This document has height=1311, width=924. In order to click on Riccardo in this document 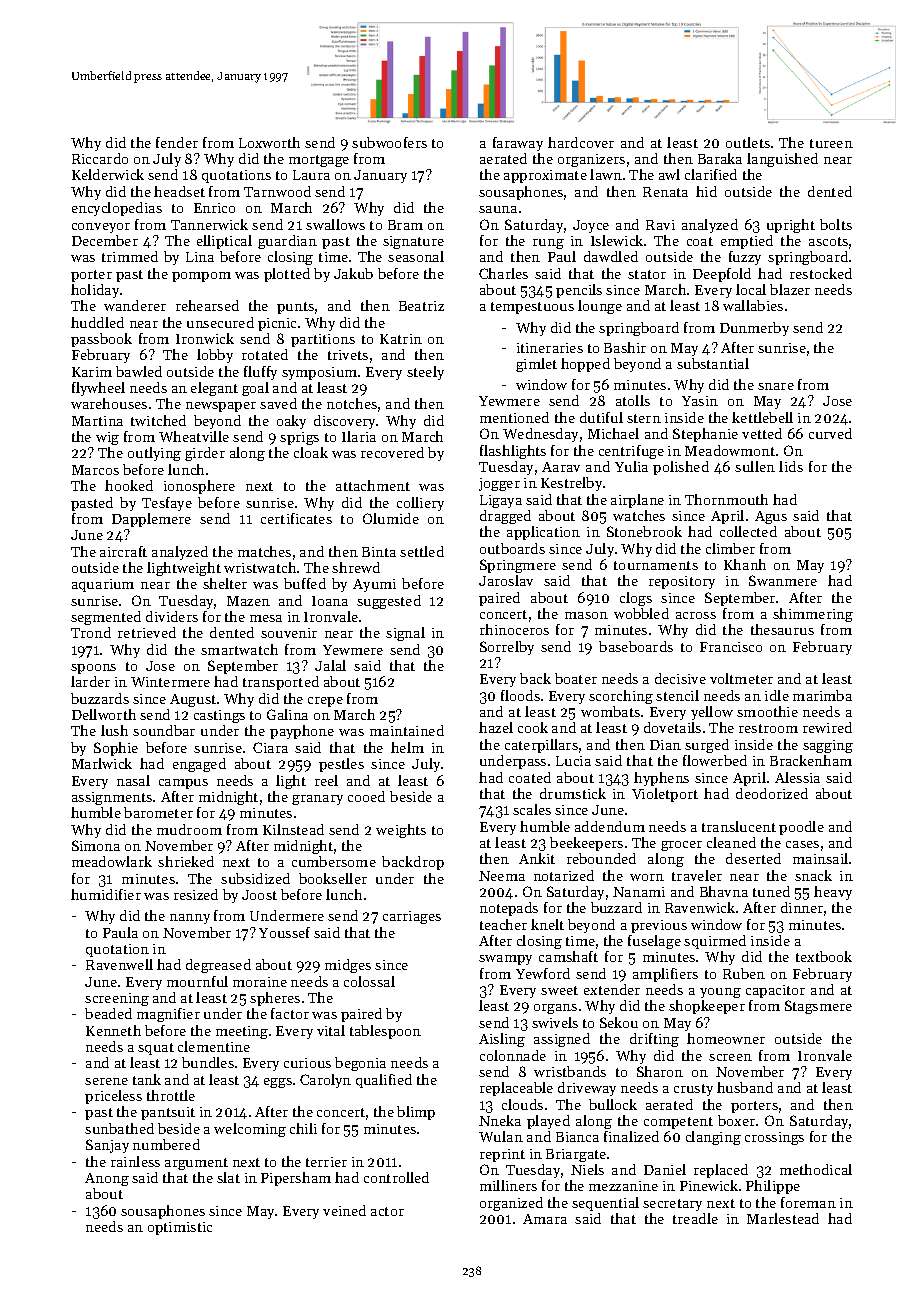, I will do `click(100, 158)`.
